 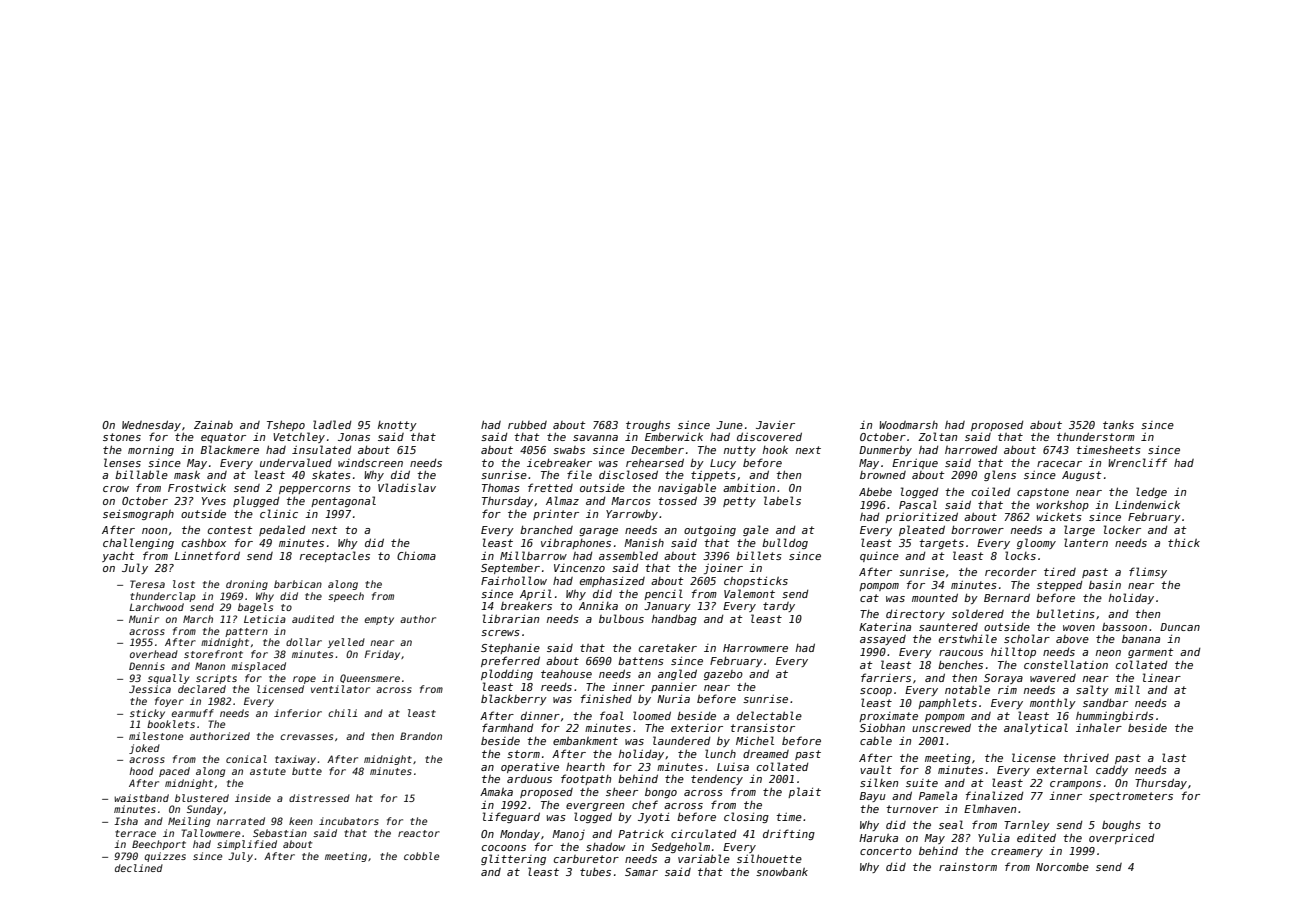 I want to click on Friday, so click(x=382, y=655).
